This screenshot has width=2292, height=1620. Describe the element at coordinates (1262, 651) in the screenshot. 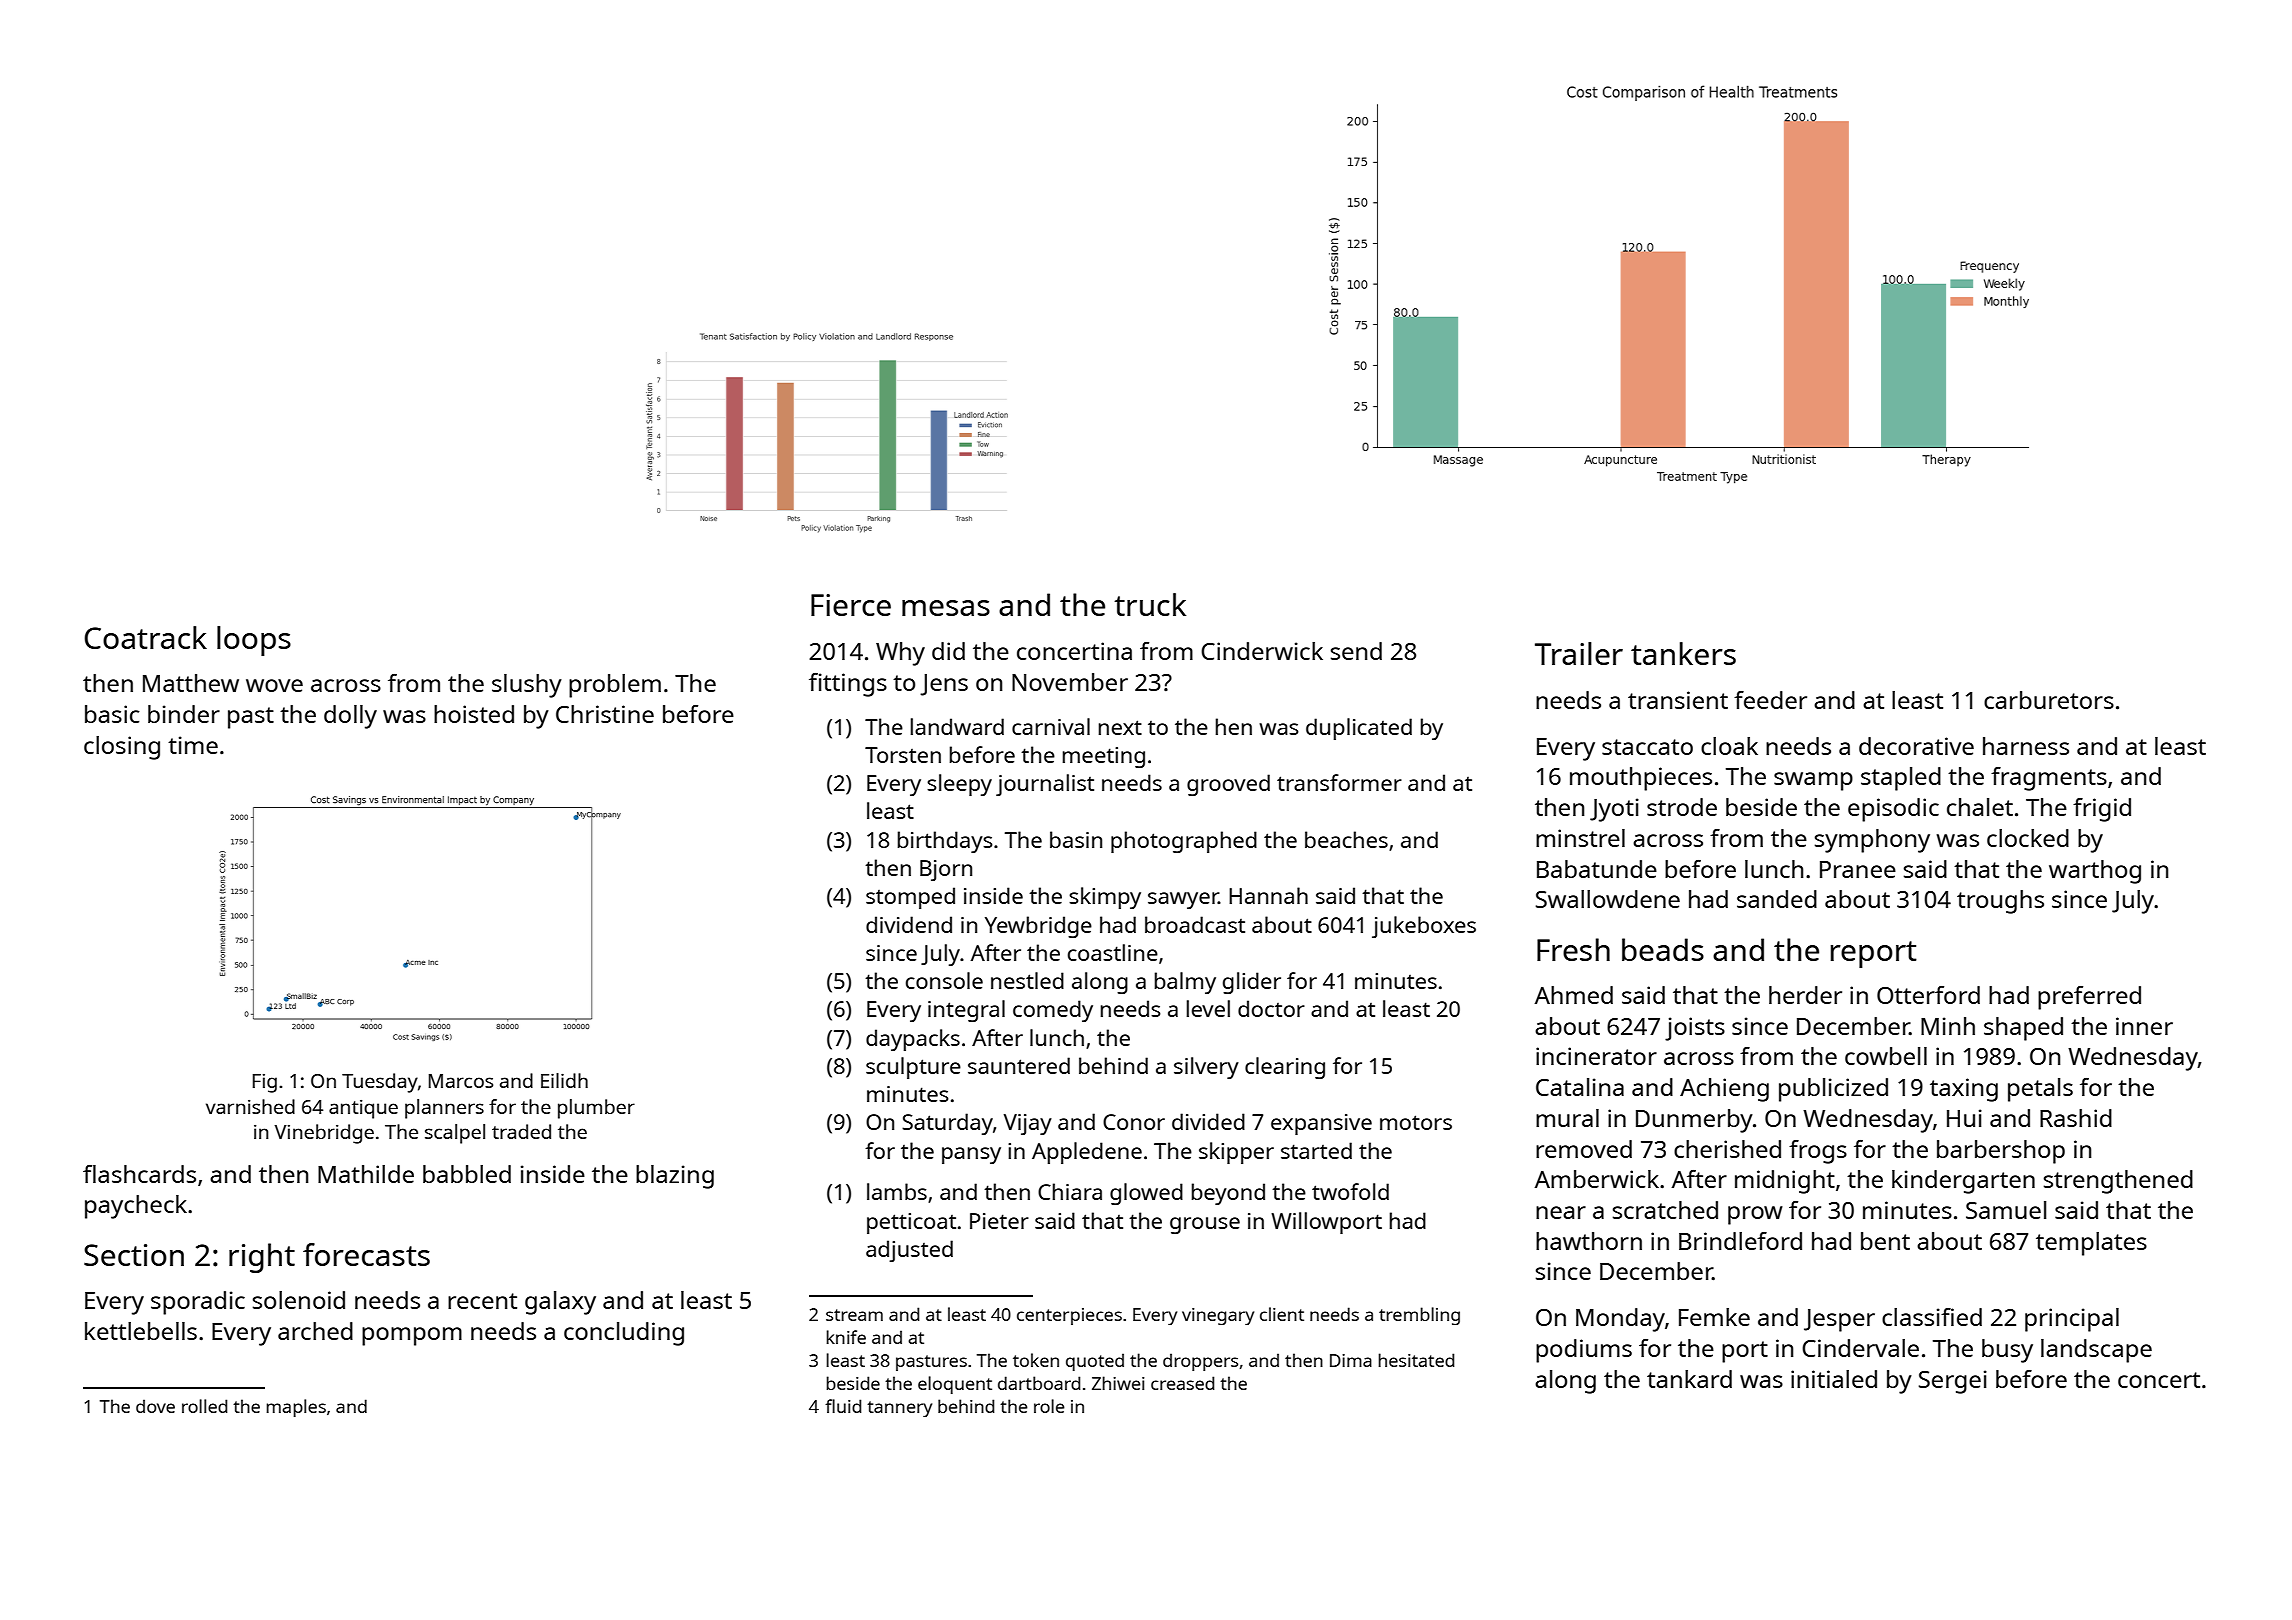

I see `Cinderwick` at that location.
